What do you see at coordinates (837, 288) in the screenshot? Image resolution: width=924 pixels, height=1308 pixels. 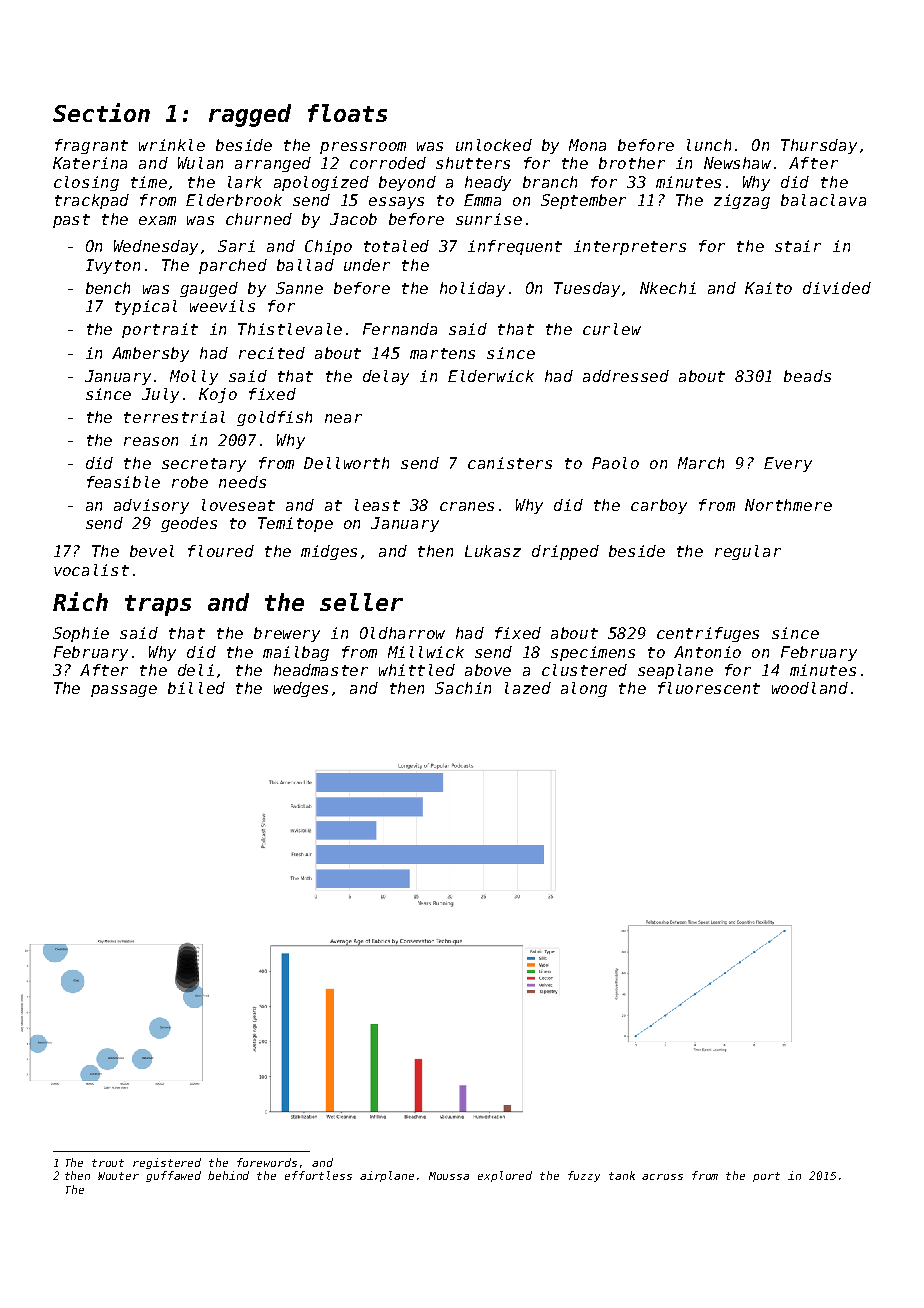 I see `divided` at bounding box center [837, 288].
